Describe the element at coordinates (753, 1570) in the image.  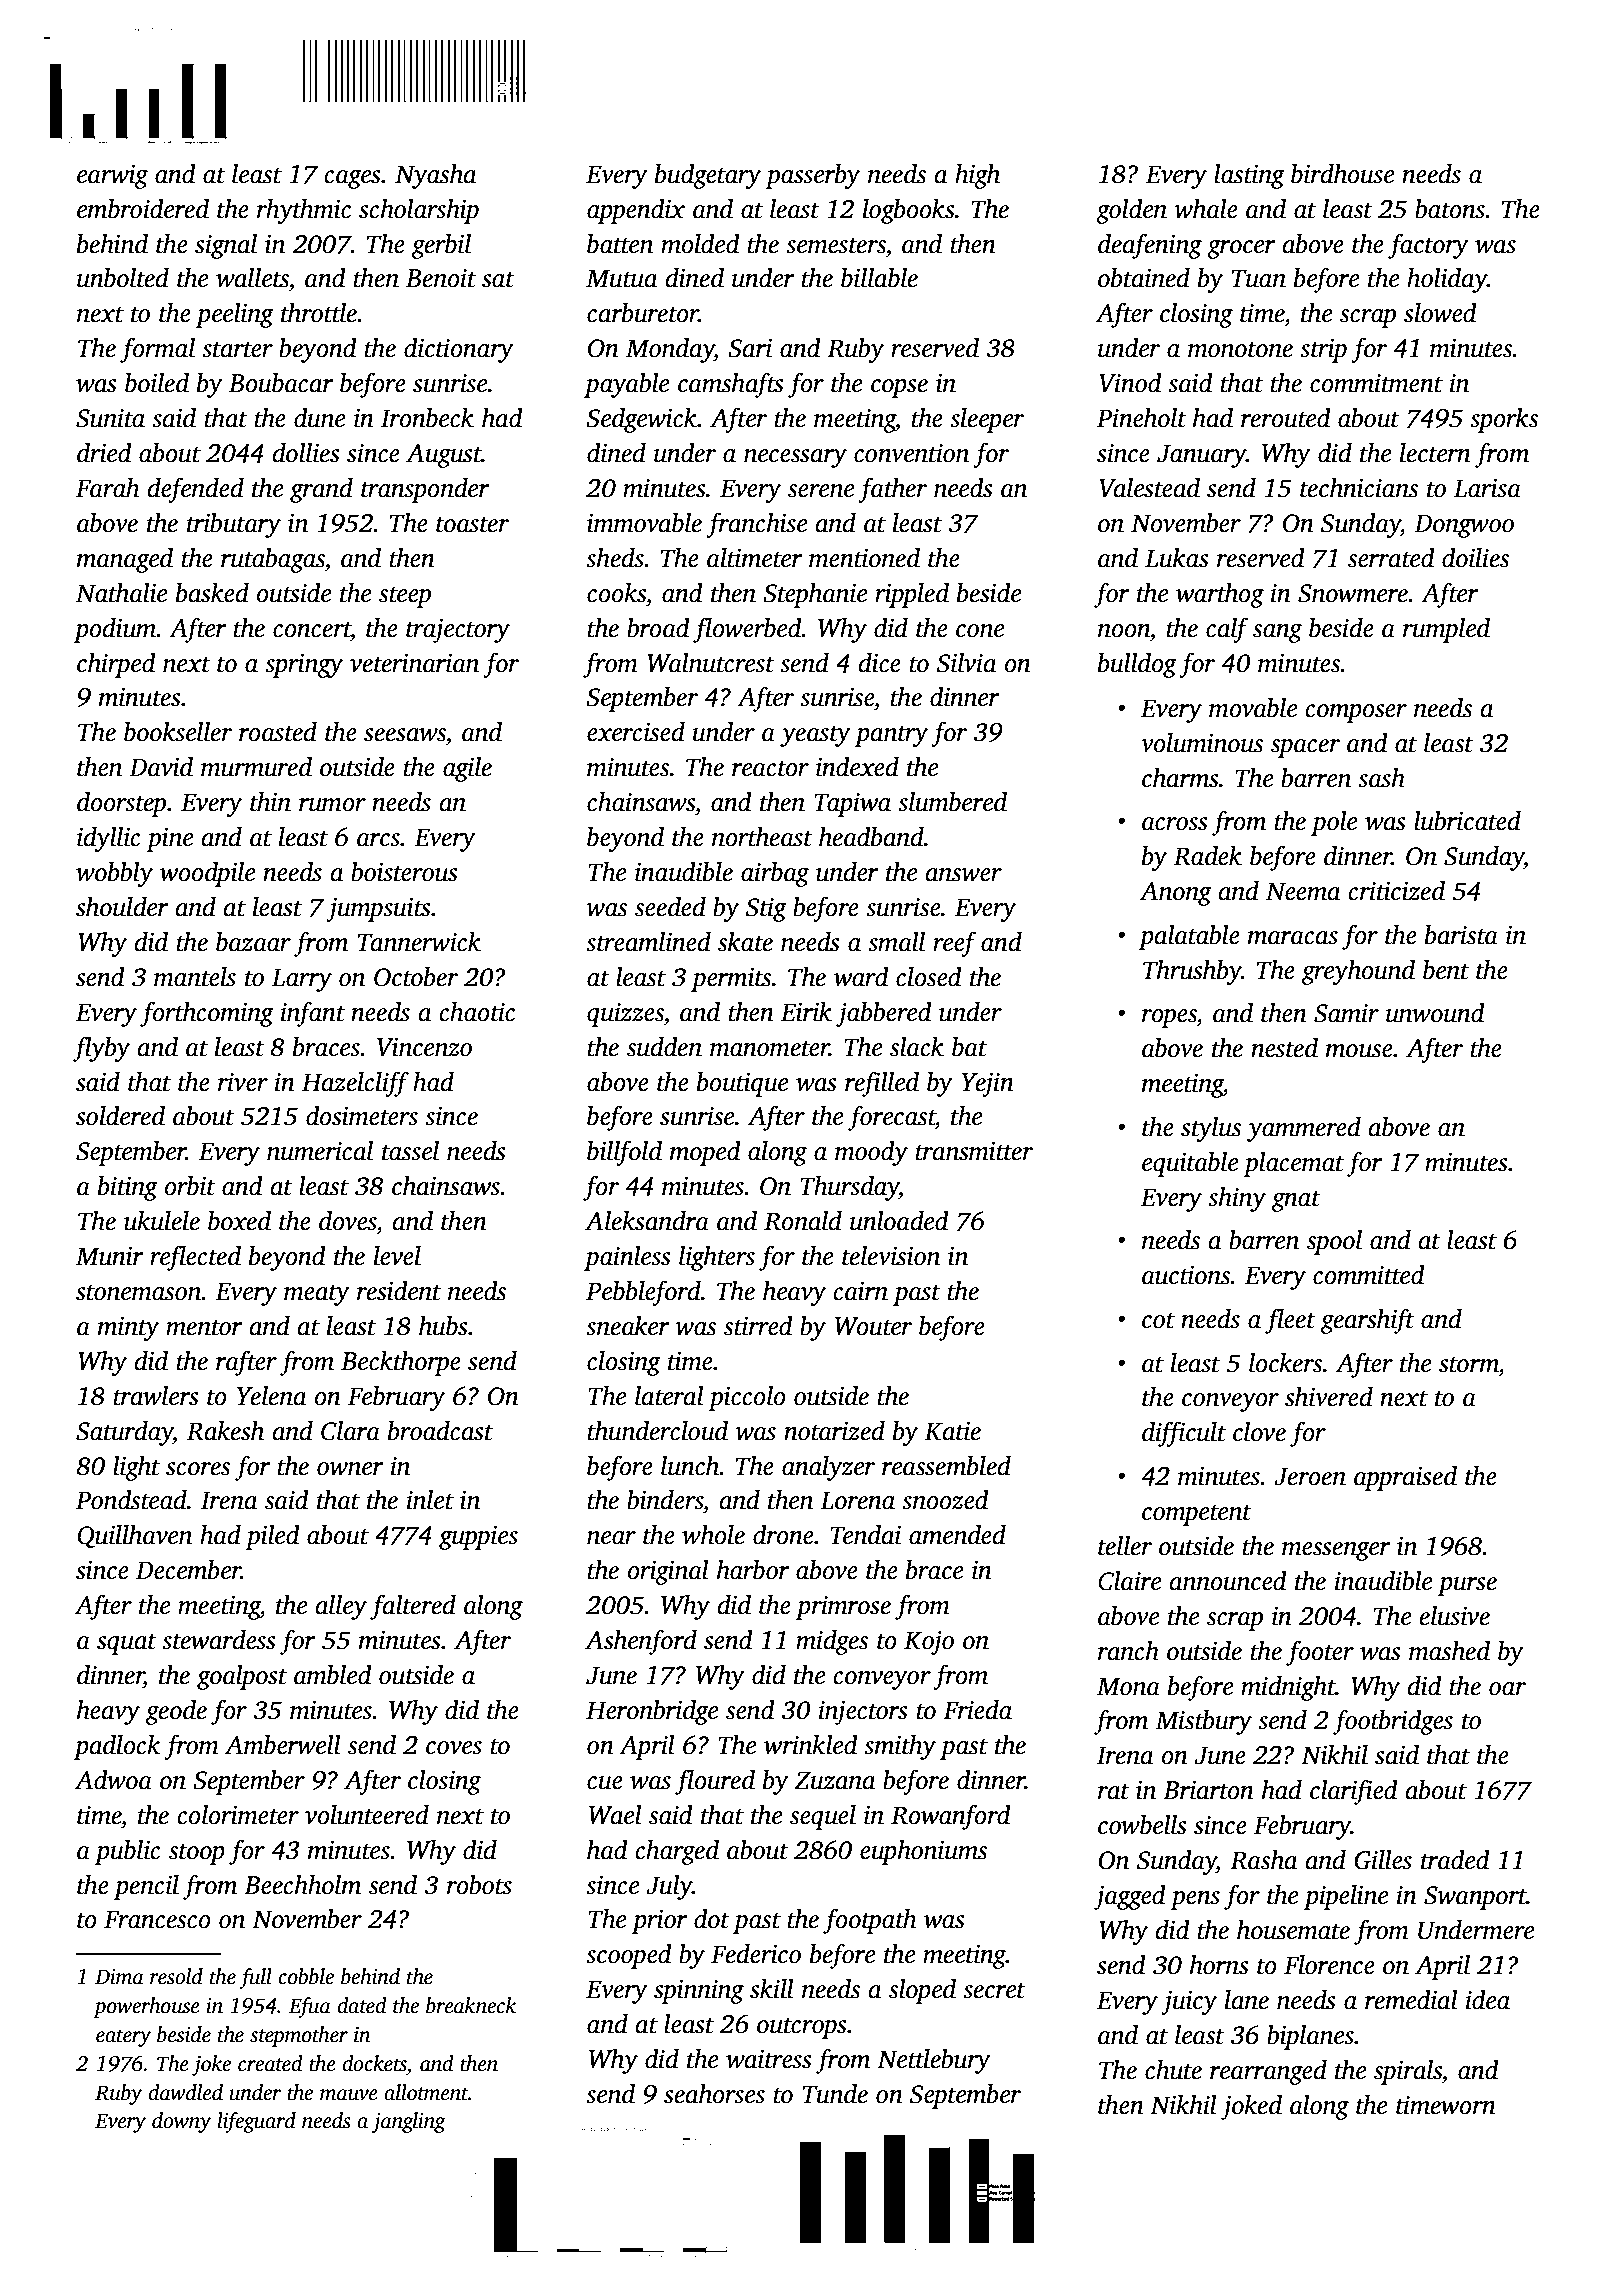
I see `harbor` at that location.
